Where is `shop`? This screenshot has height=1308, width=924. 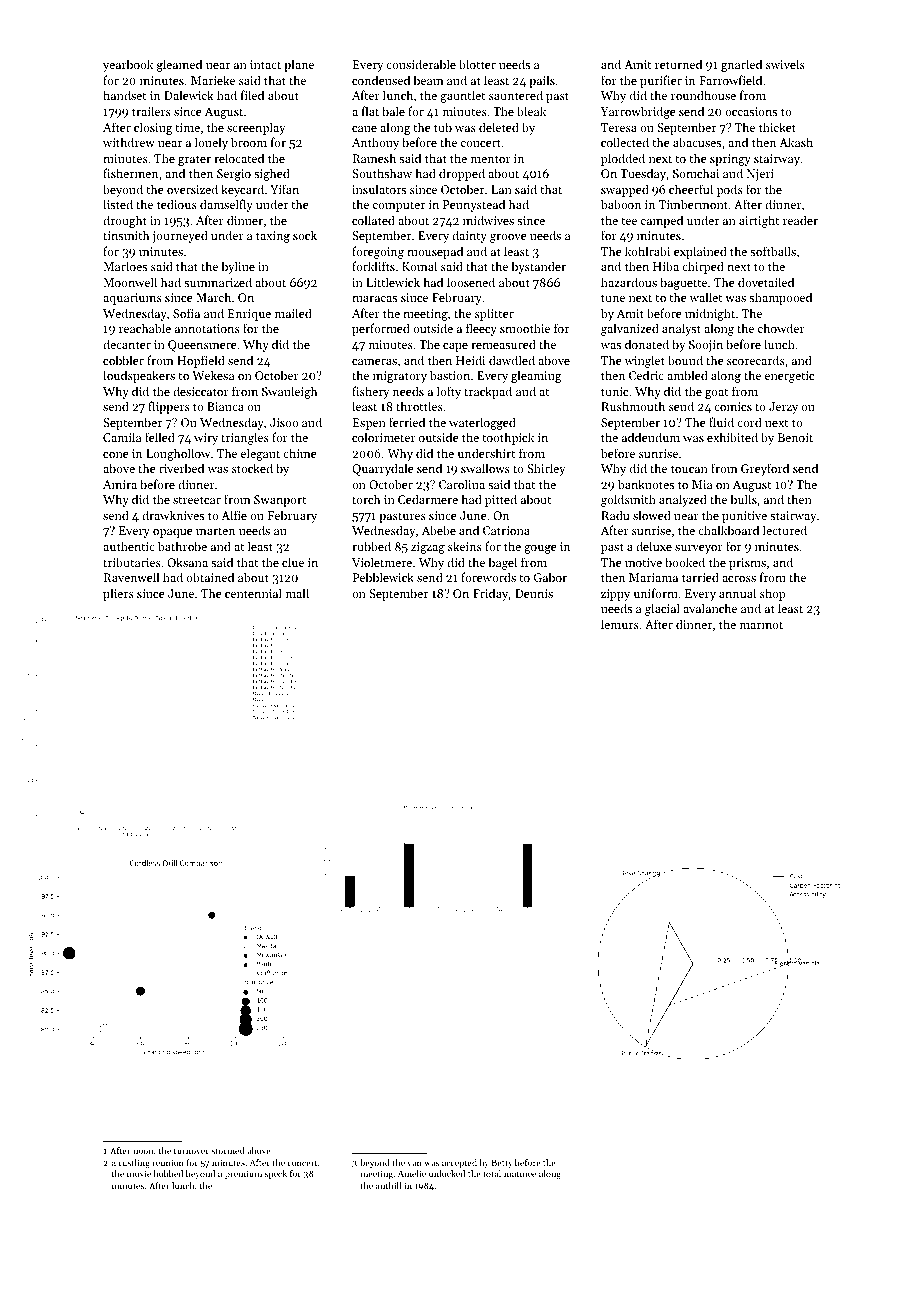 shop is located at coordinates (772, 594).
